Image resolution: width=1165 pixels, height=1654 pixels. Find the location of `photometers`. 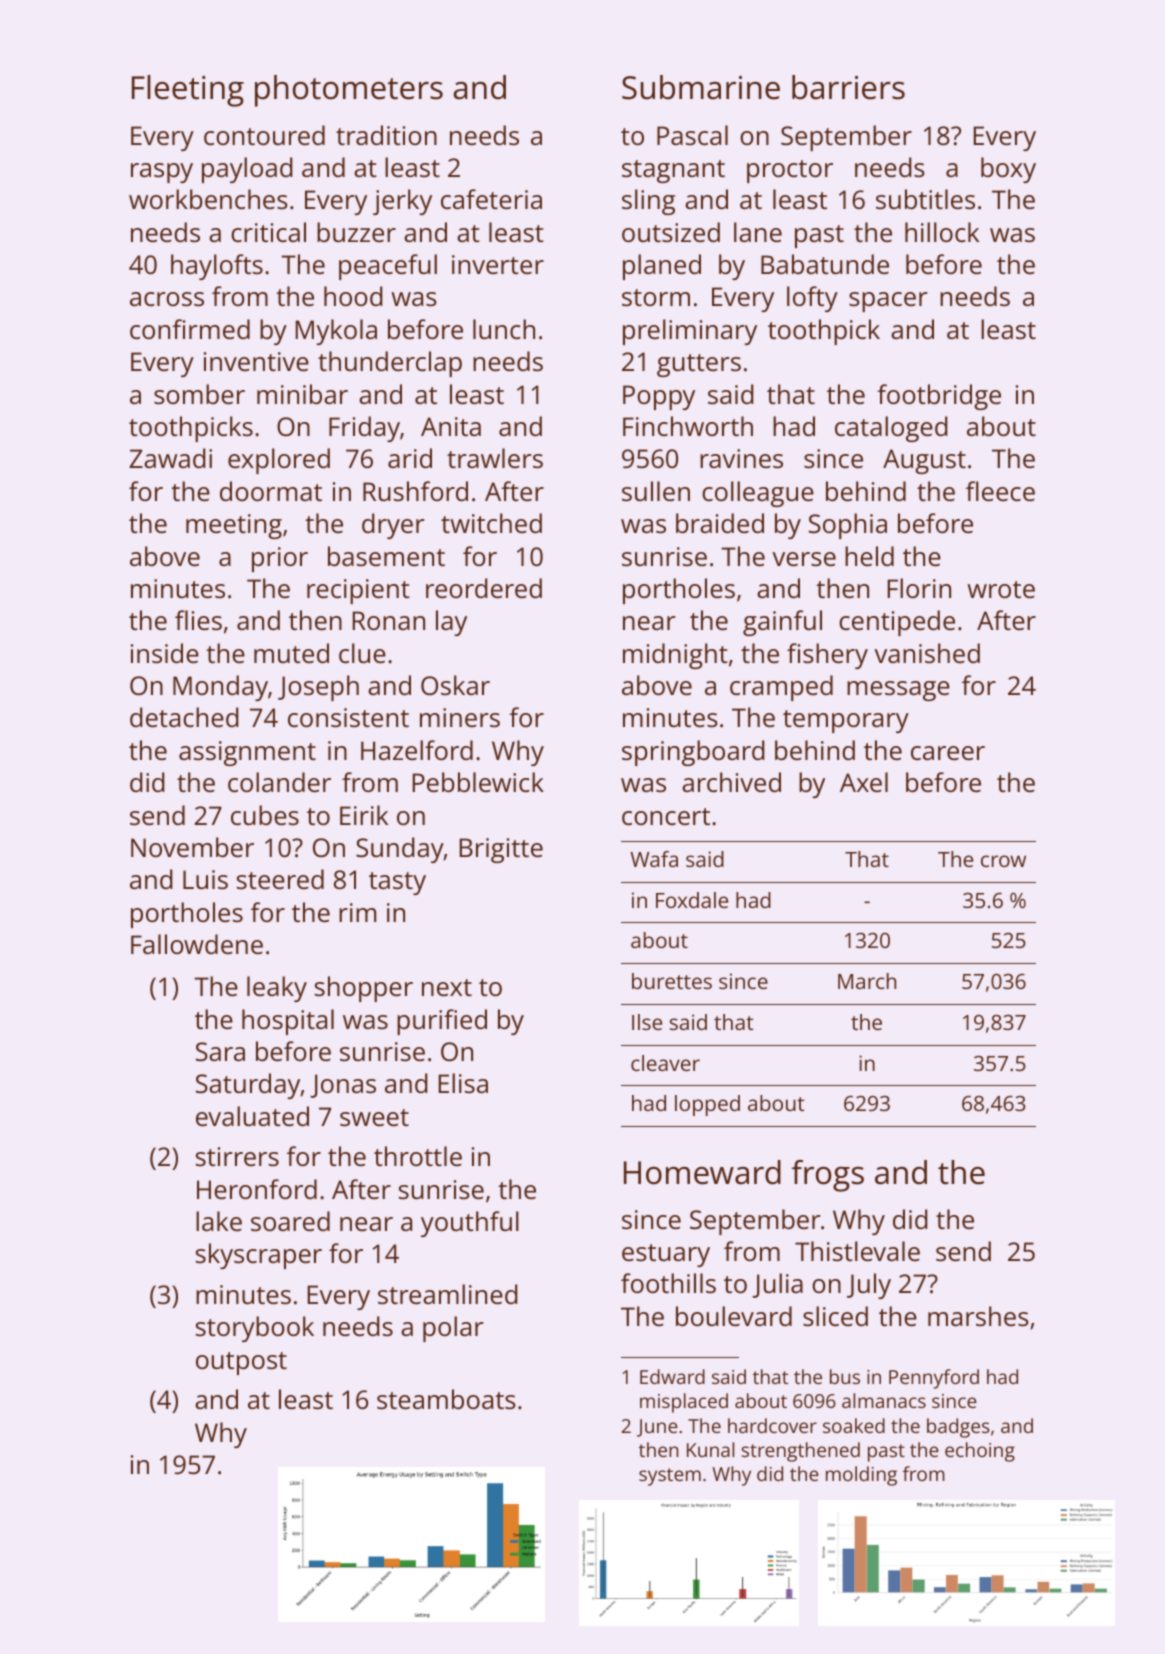

photometers is located at coordinates (349, 91).
